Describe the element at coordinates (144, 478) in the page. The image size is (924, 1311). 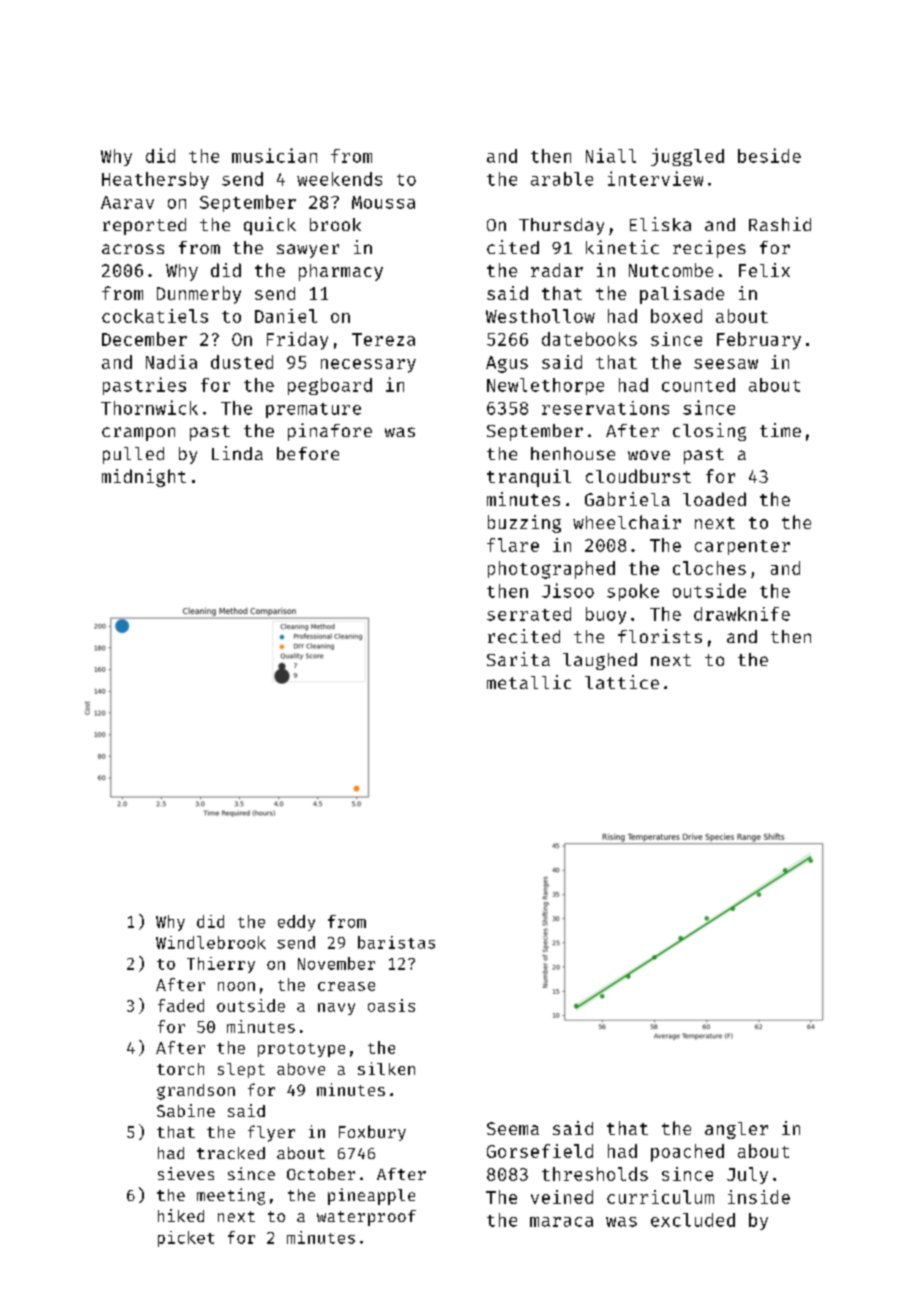
I see `midnight` at that location.
